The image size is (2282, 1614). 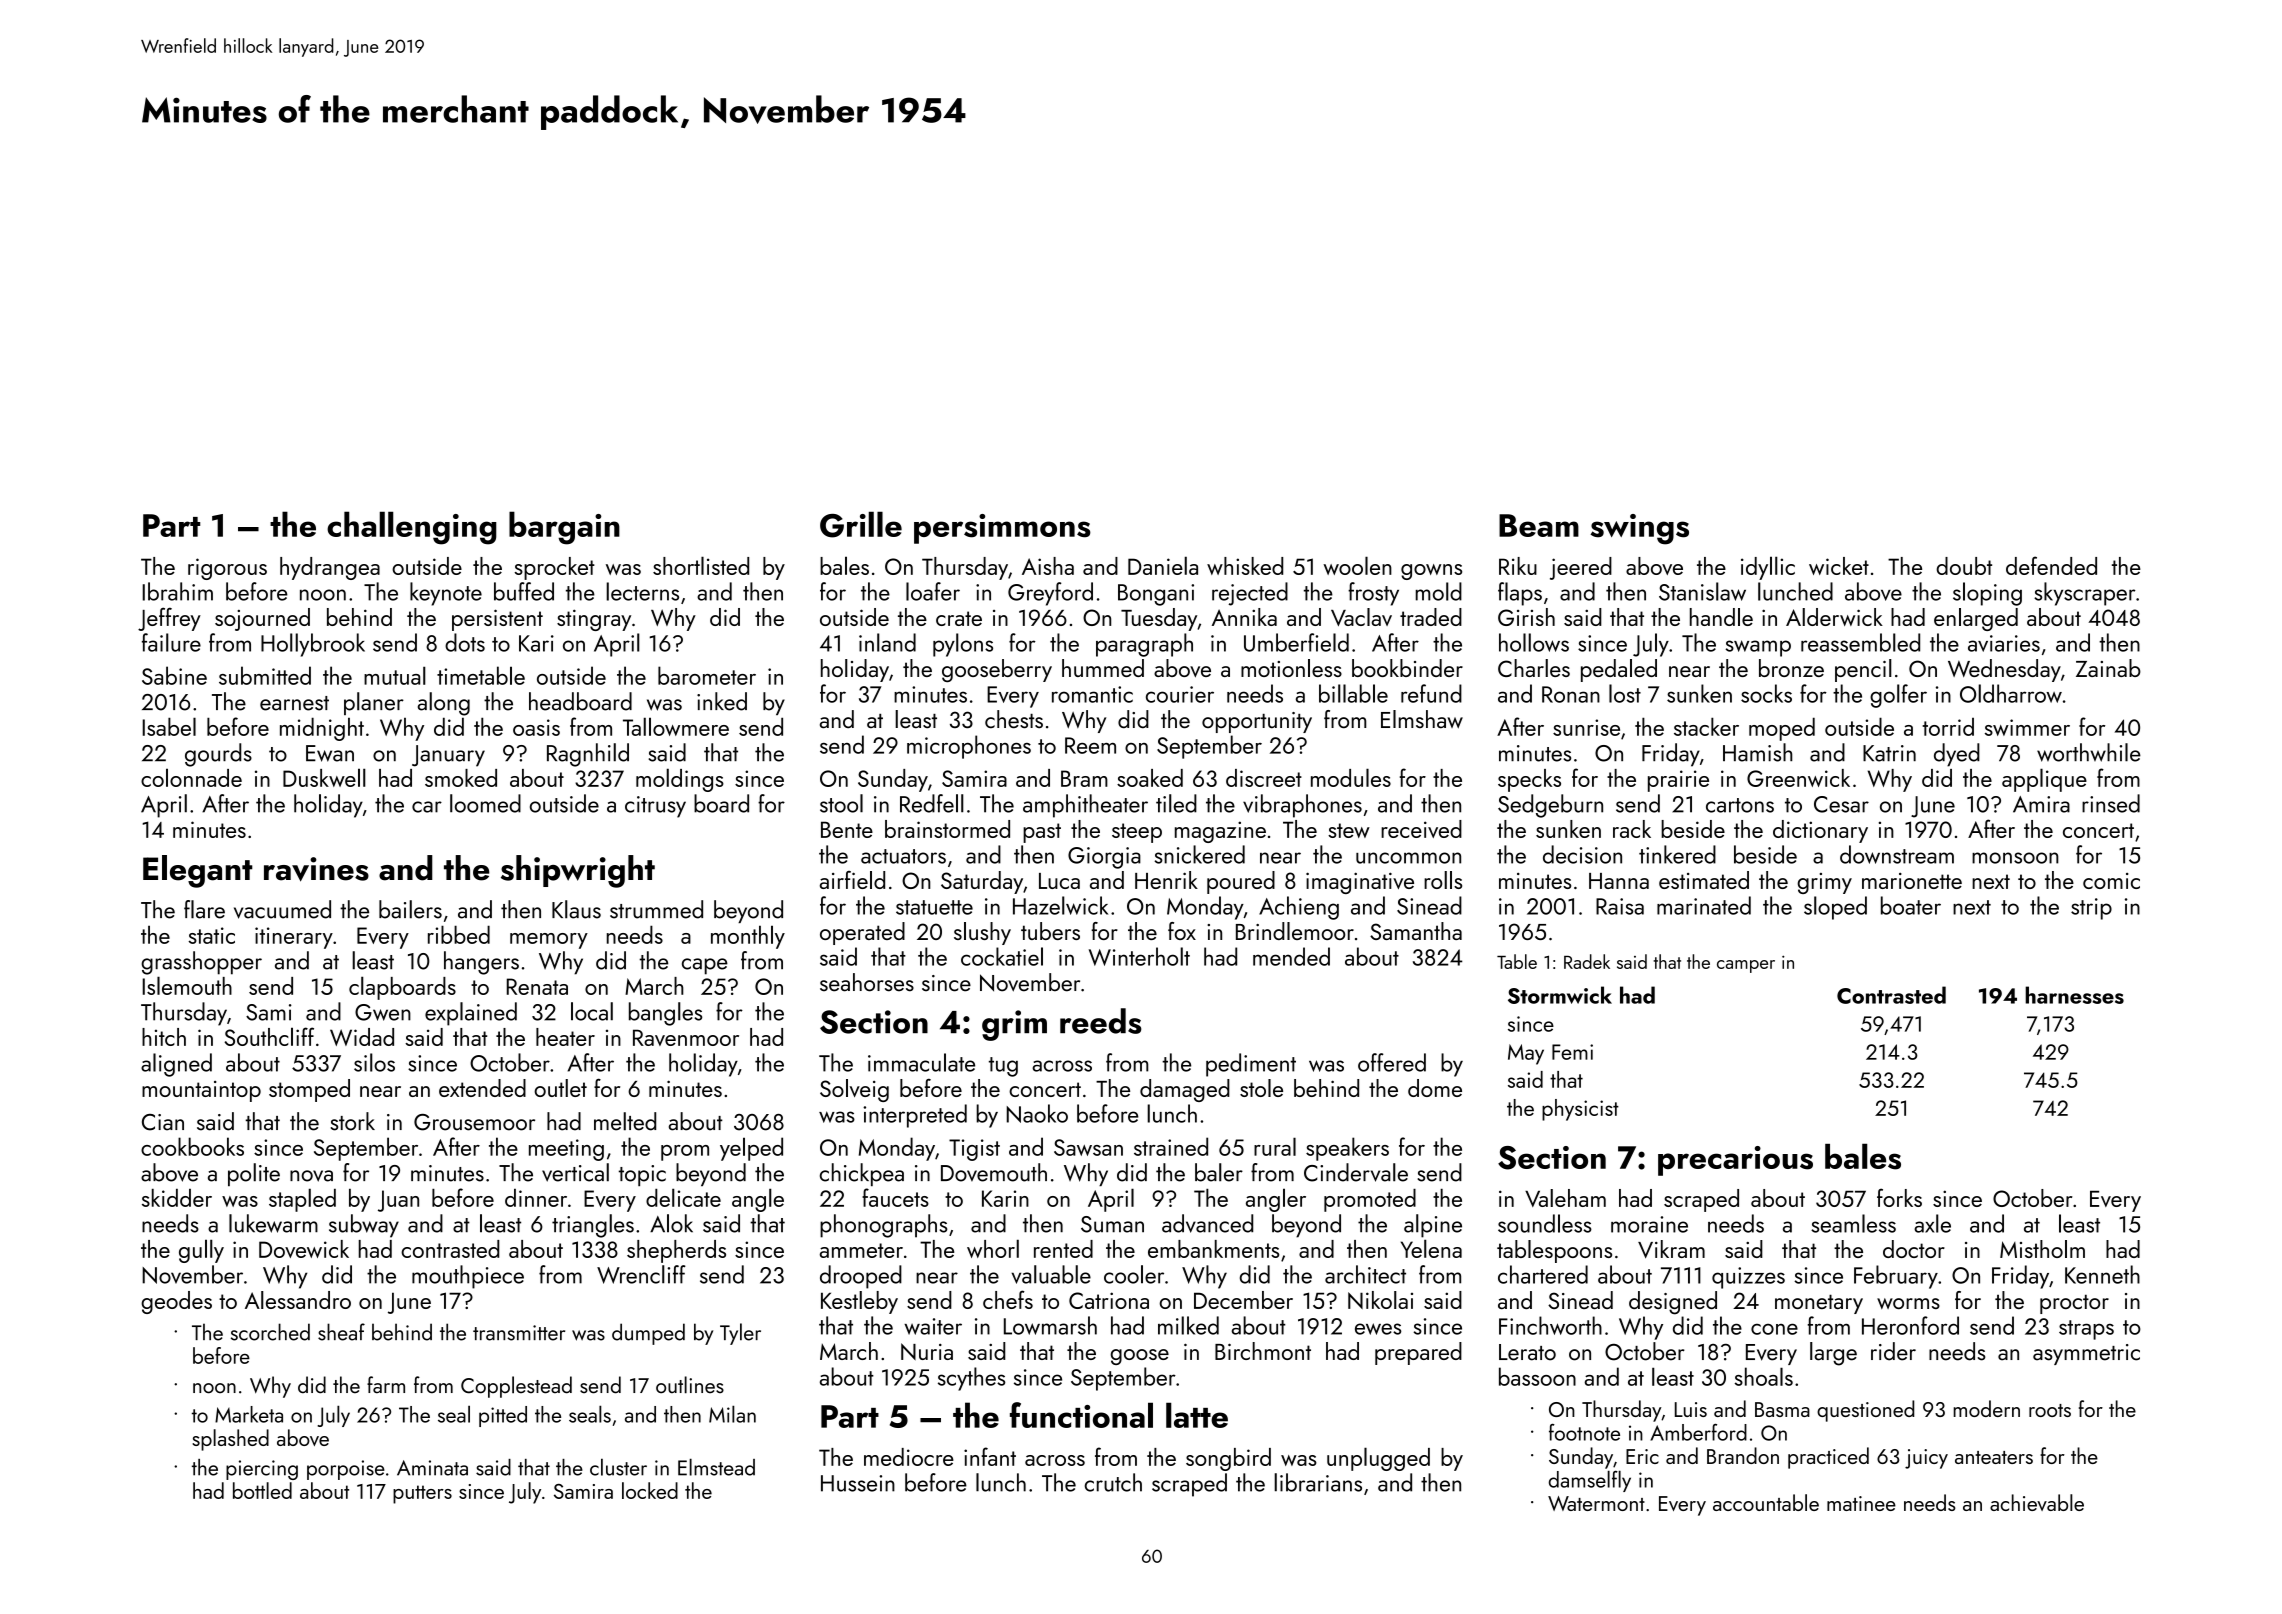 What do you see at coordinates (564, 528) in the screenshot?
I see `bargain` at bounding box center [564, 528].
